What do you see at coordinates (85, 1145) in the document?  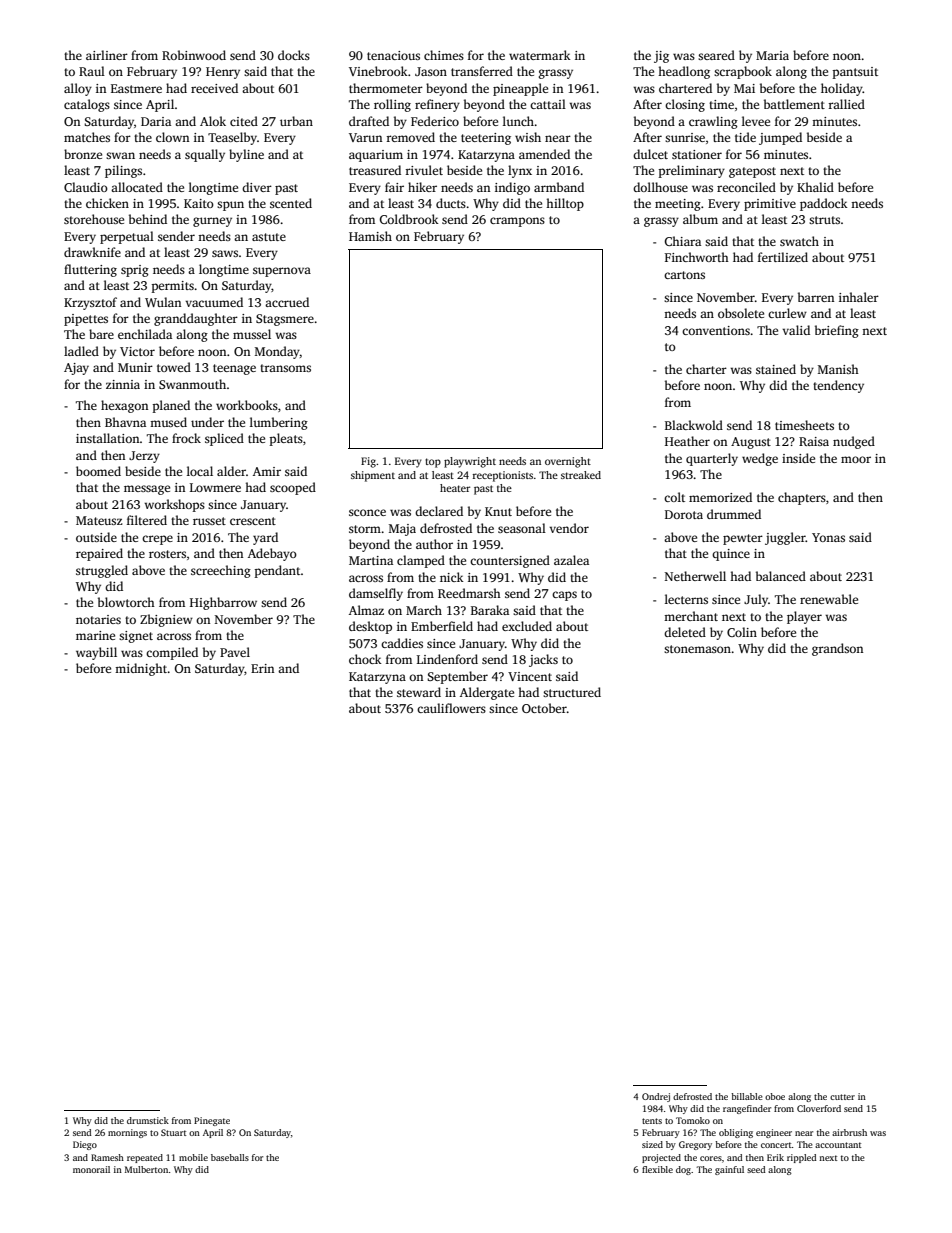 I see `Diego` at bounding box center [85, 1145].
